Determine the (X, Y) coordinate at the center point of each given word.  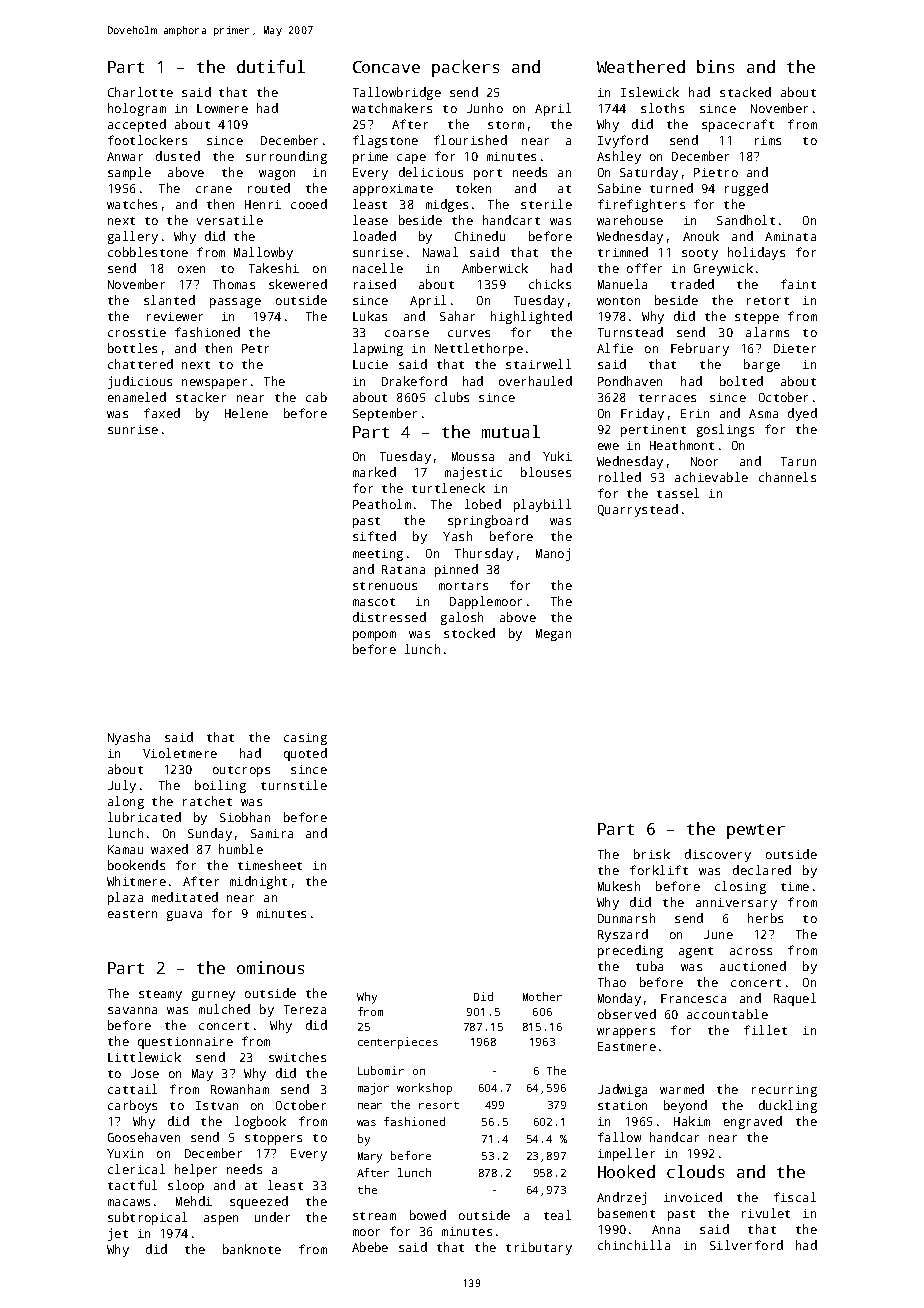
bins (715, 66)
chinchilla (634, 1245)
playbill (542, 505)
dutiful (271, 66)
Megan (553, 635)
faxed (162, 413)
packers (465, 68)
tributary (539, 1248)
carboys (132, 1106)
